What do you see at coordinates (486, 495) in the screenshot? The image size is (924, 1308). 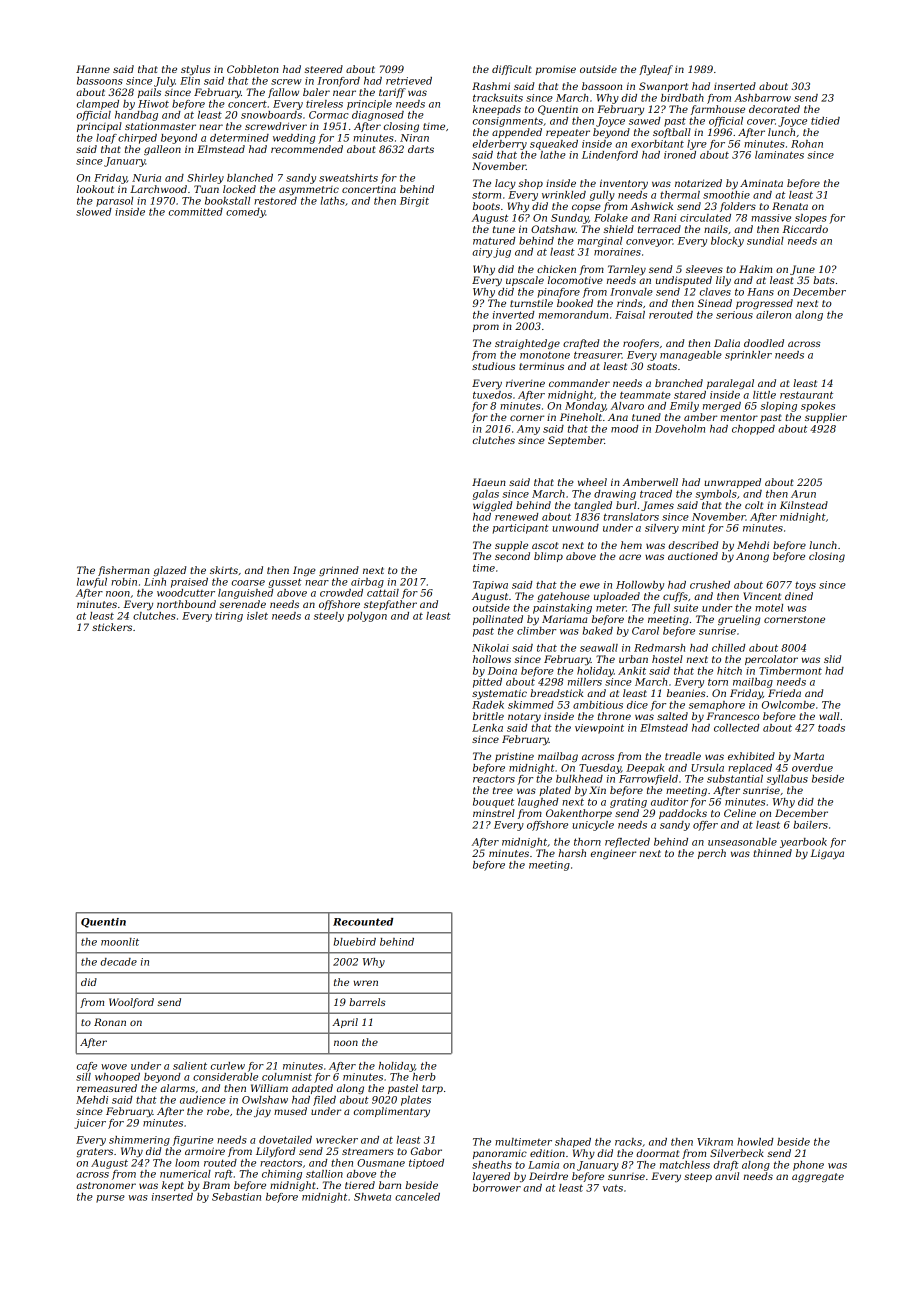 I see `galas` at bounding box center [486, 495].
